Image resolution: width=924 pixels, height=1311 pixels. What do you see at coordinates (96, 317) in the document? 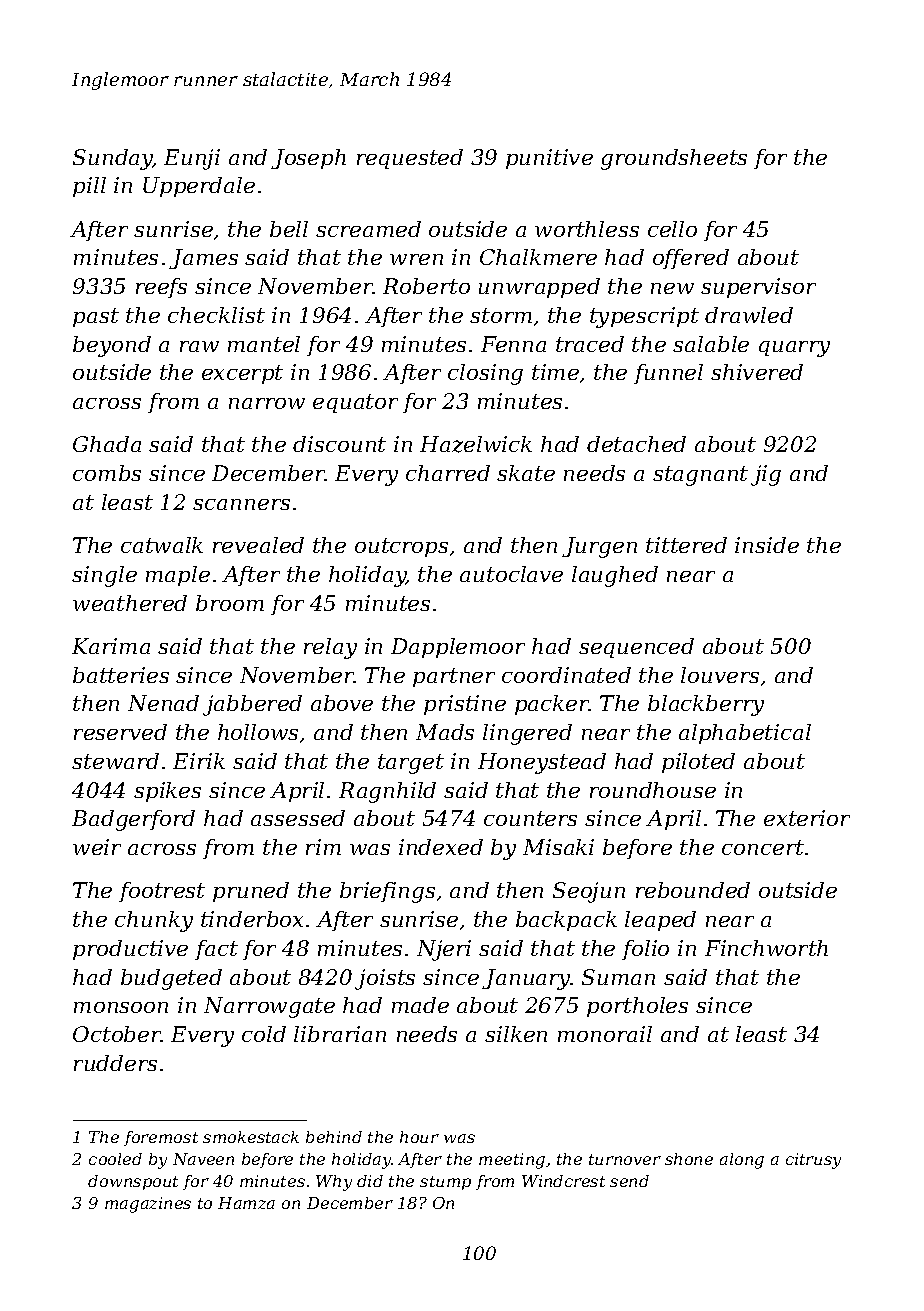
I see `past` at bounding box center [96, 317].
